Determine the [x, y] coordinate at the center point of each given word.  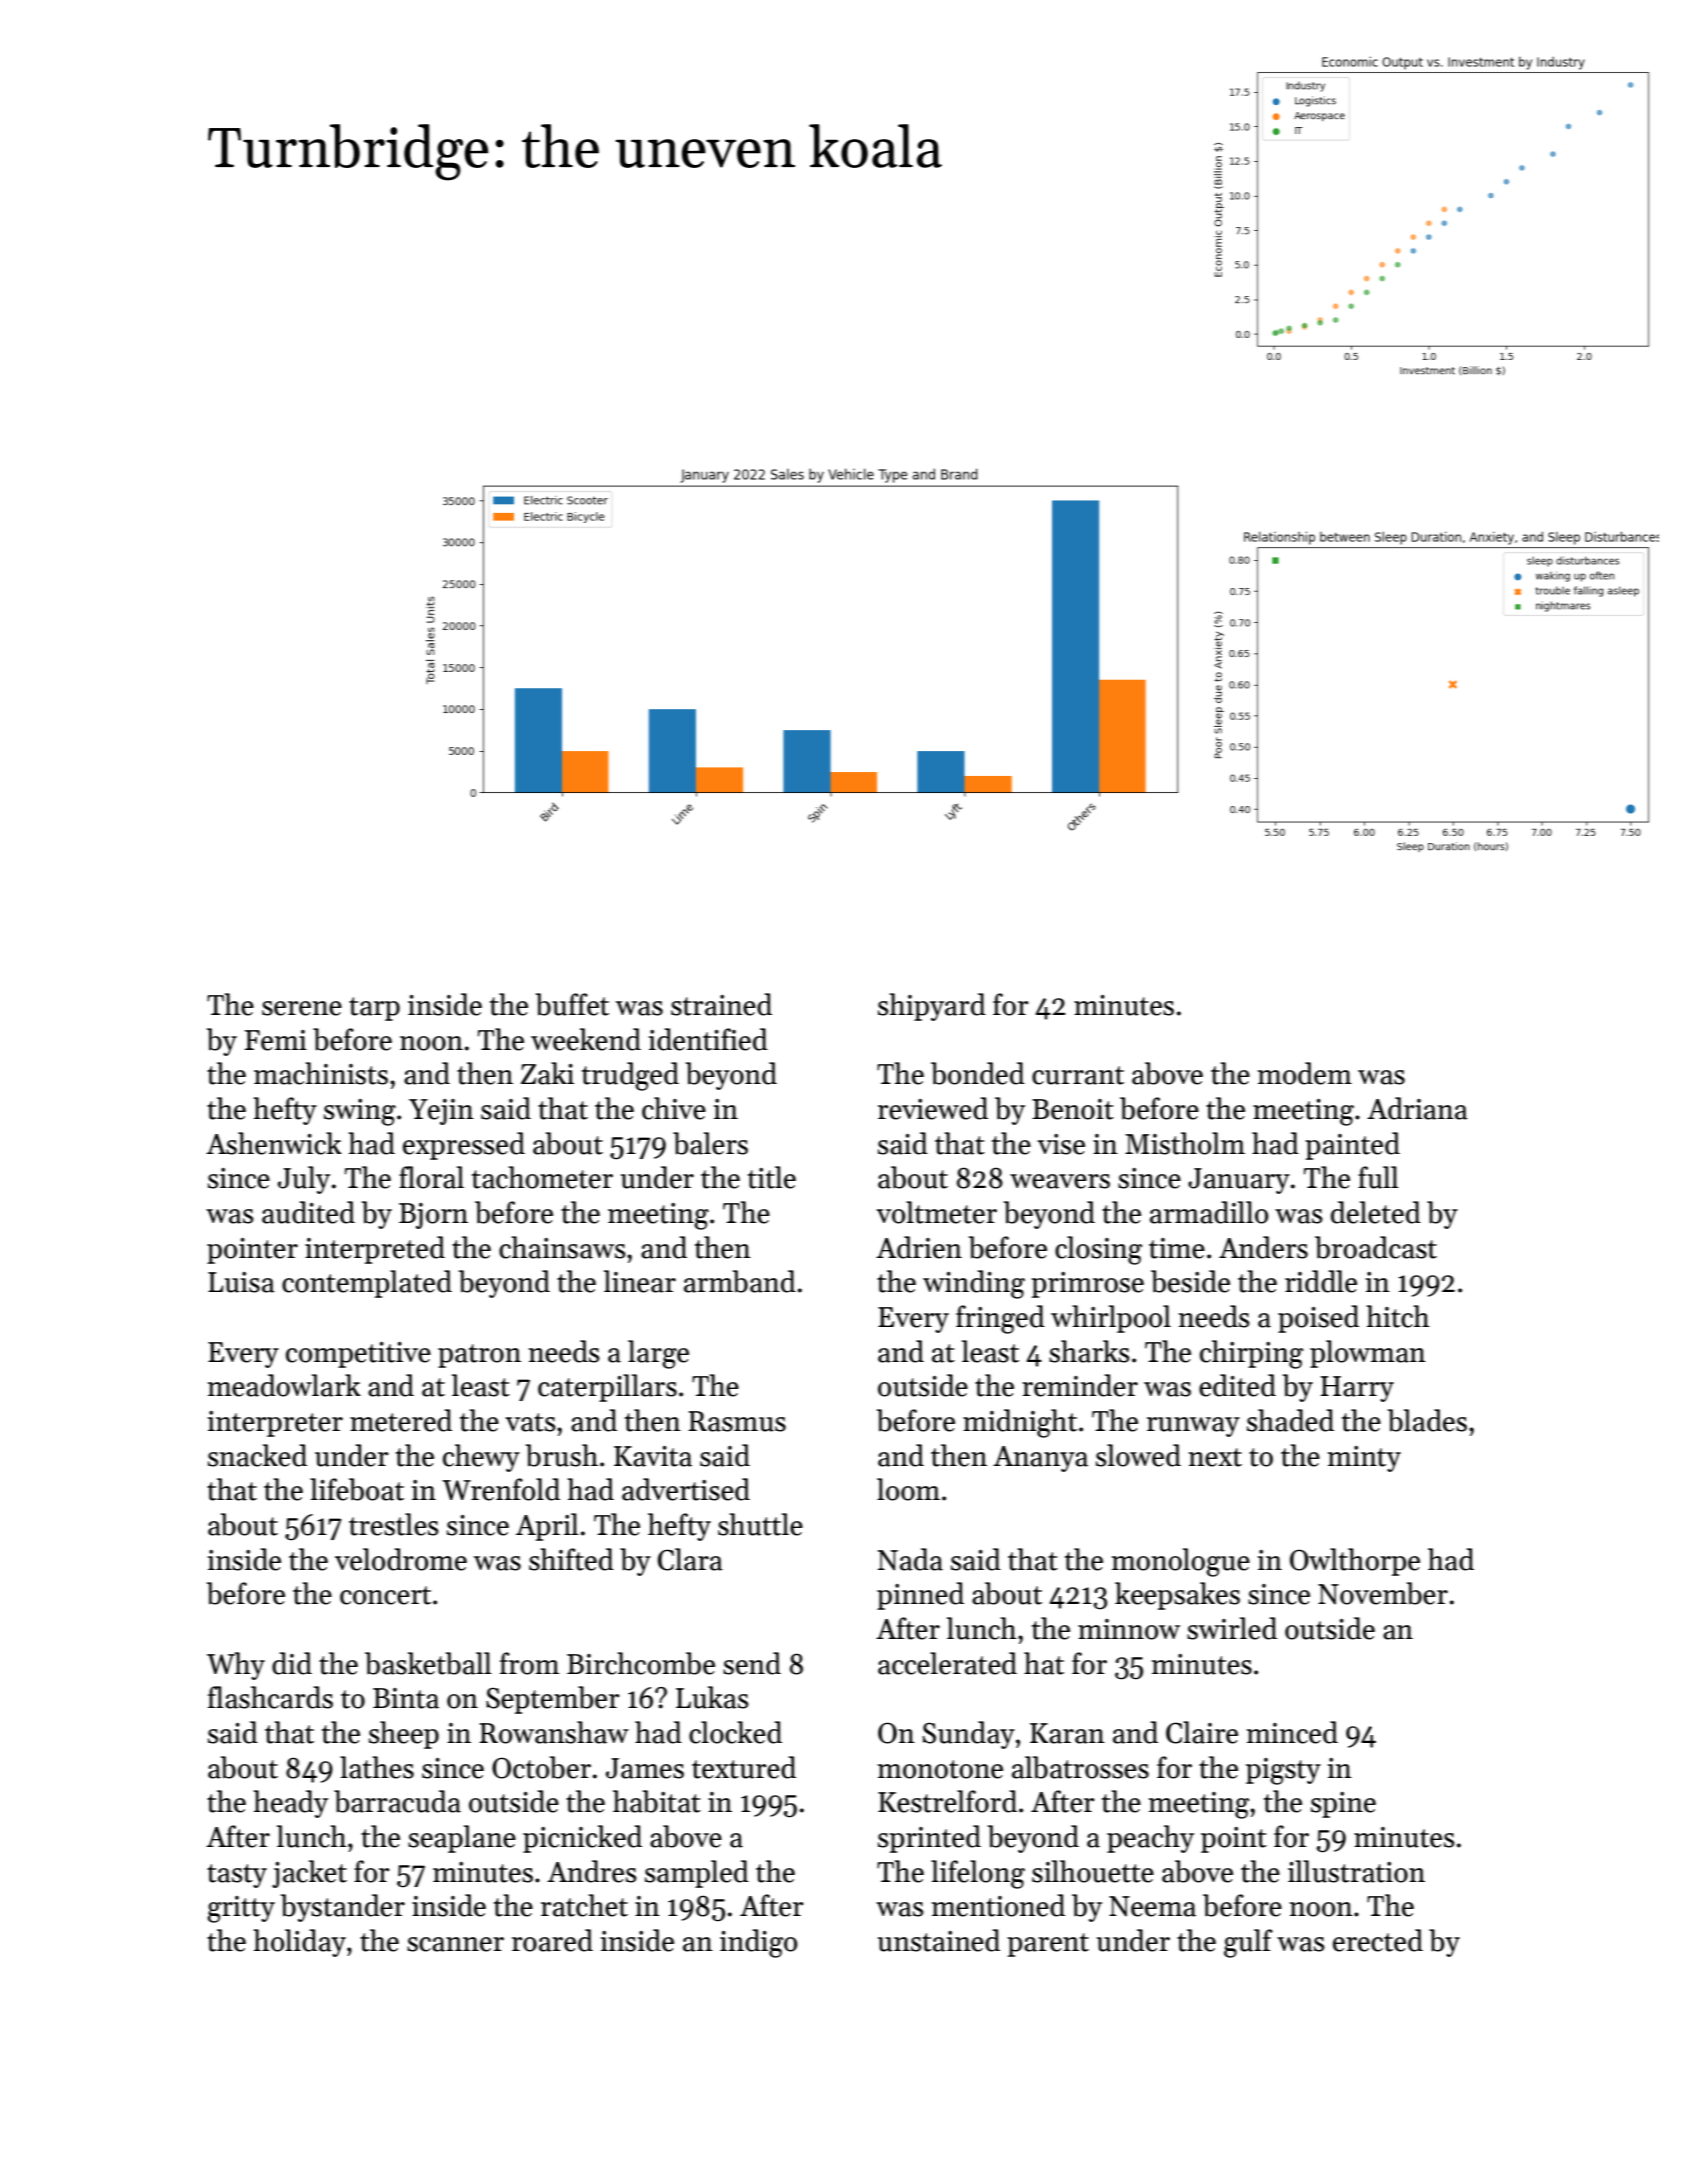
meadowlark [284, 1385]
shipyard [932, 1007]
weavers [1060, 1181]
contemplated [367, 1284]
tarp [374, 1009]
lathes [377, 1767]
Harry [1357, 1389]
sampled [697, 1874]
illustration [1356, 1871]
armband [740, 1281]
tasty [237, 1876]
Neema [1152, 1906]
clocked [735, 1732]
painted [1352, 1146]
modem [1305, 1073]
